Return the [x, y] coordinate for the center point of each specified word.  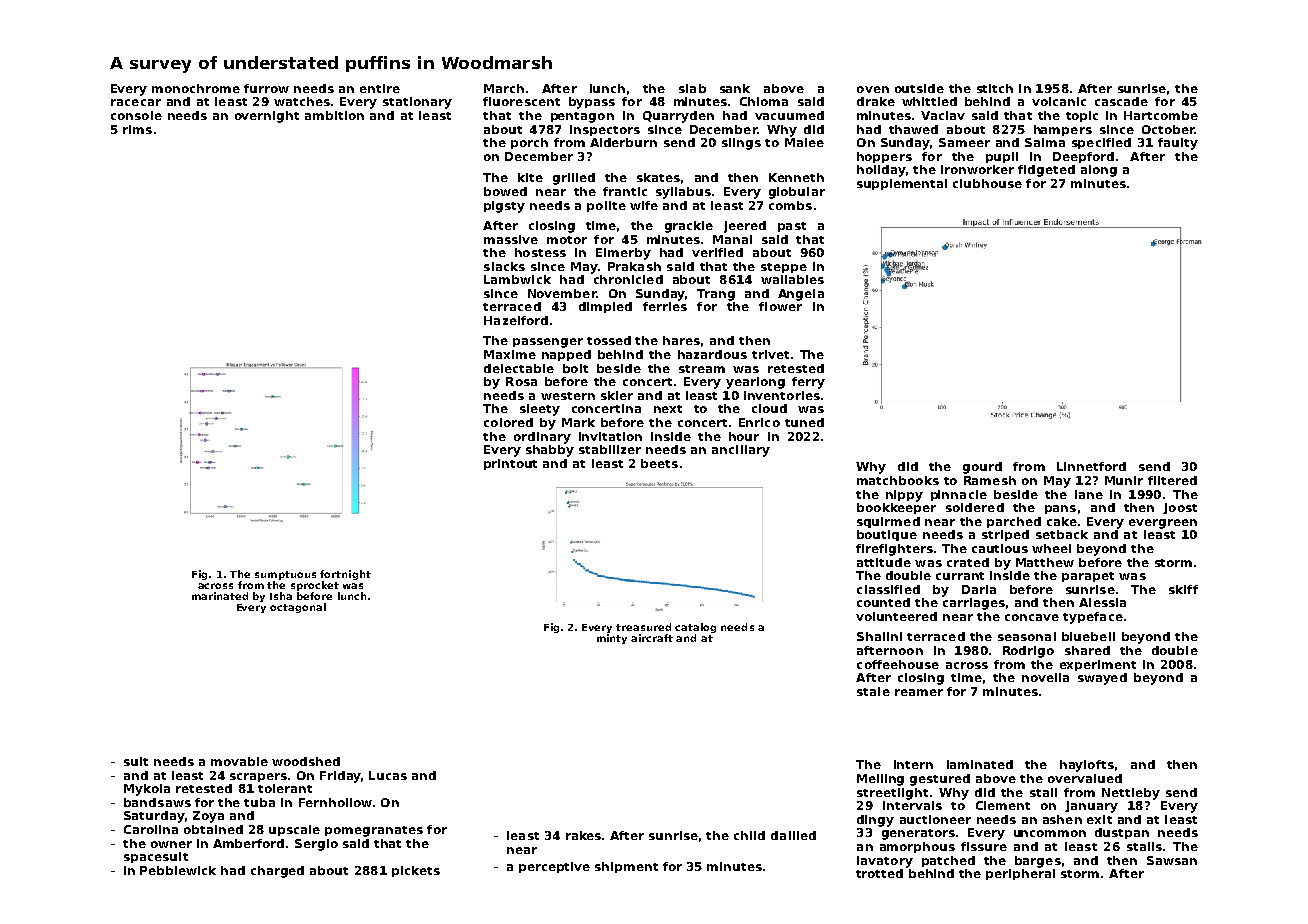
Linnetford [1091, 466]
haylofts [1087, 766]
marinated [220, 596]
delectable [519, 368]
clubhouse [987, 183]
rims [137, 129]
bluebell [1088, 636]
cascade [1121, 101]
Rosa [521, 381]
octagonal [298, 608]
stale [873, 691]
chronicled [628, 279]
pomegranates [374, 831]
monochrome [196, 88]
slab [692, 88]
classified [888, 589]
